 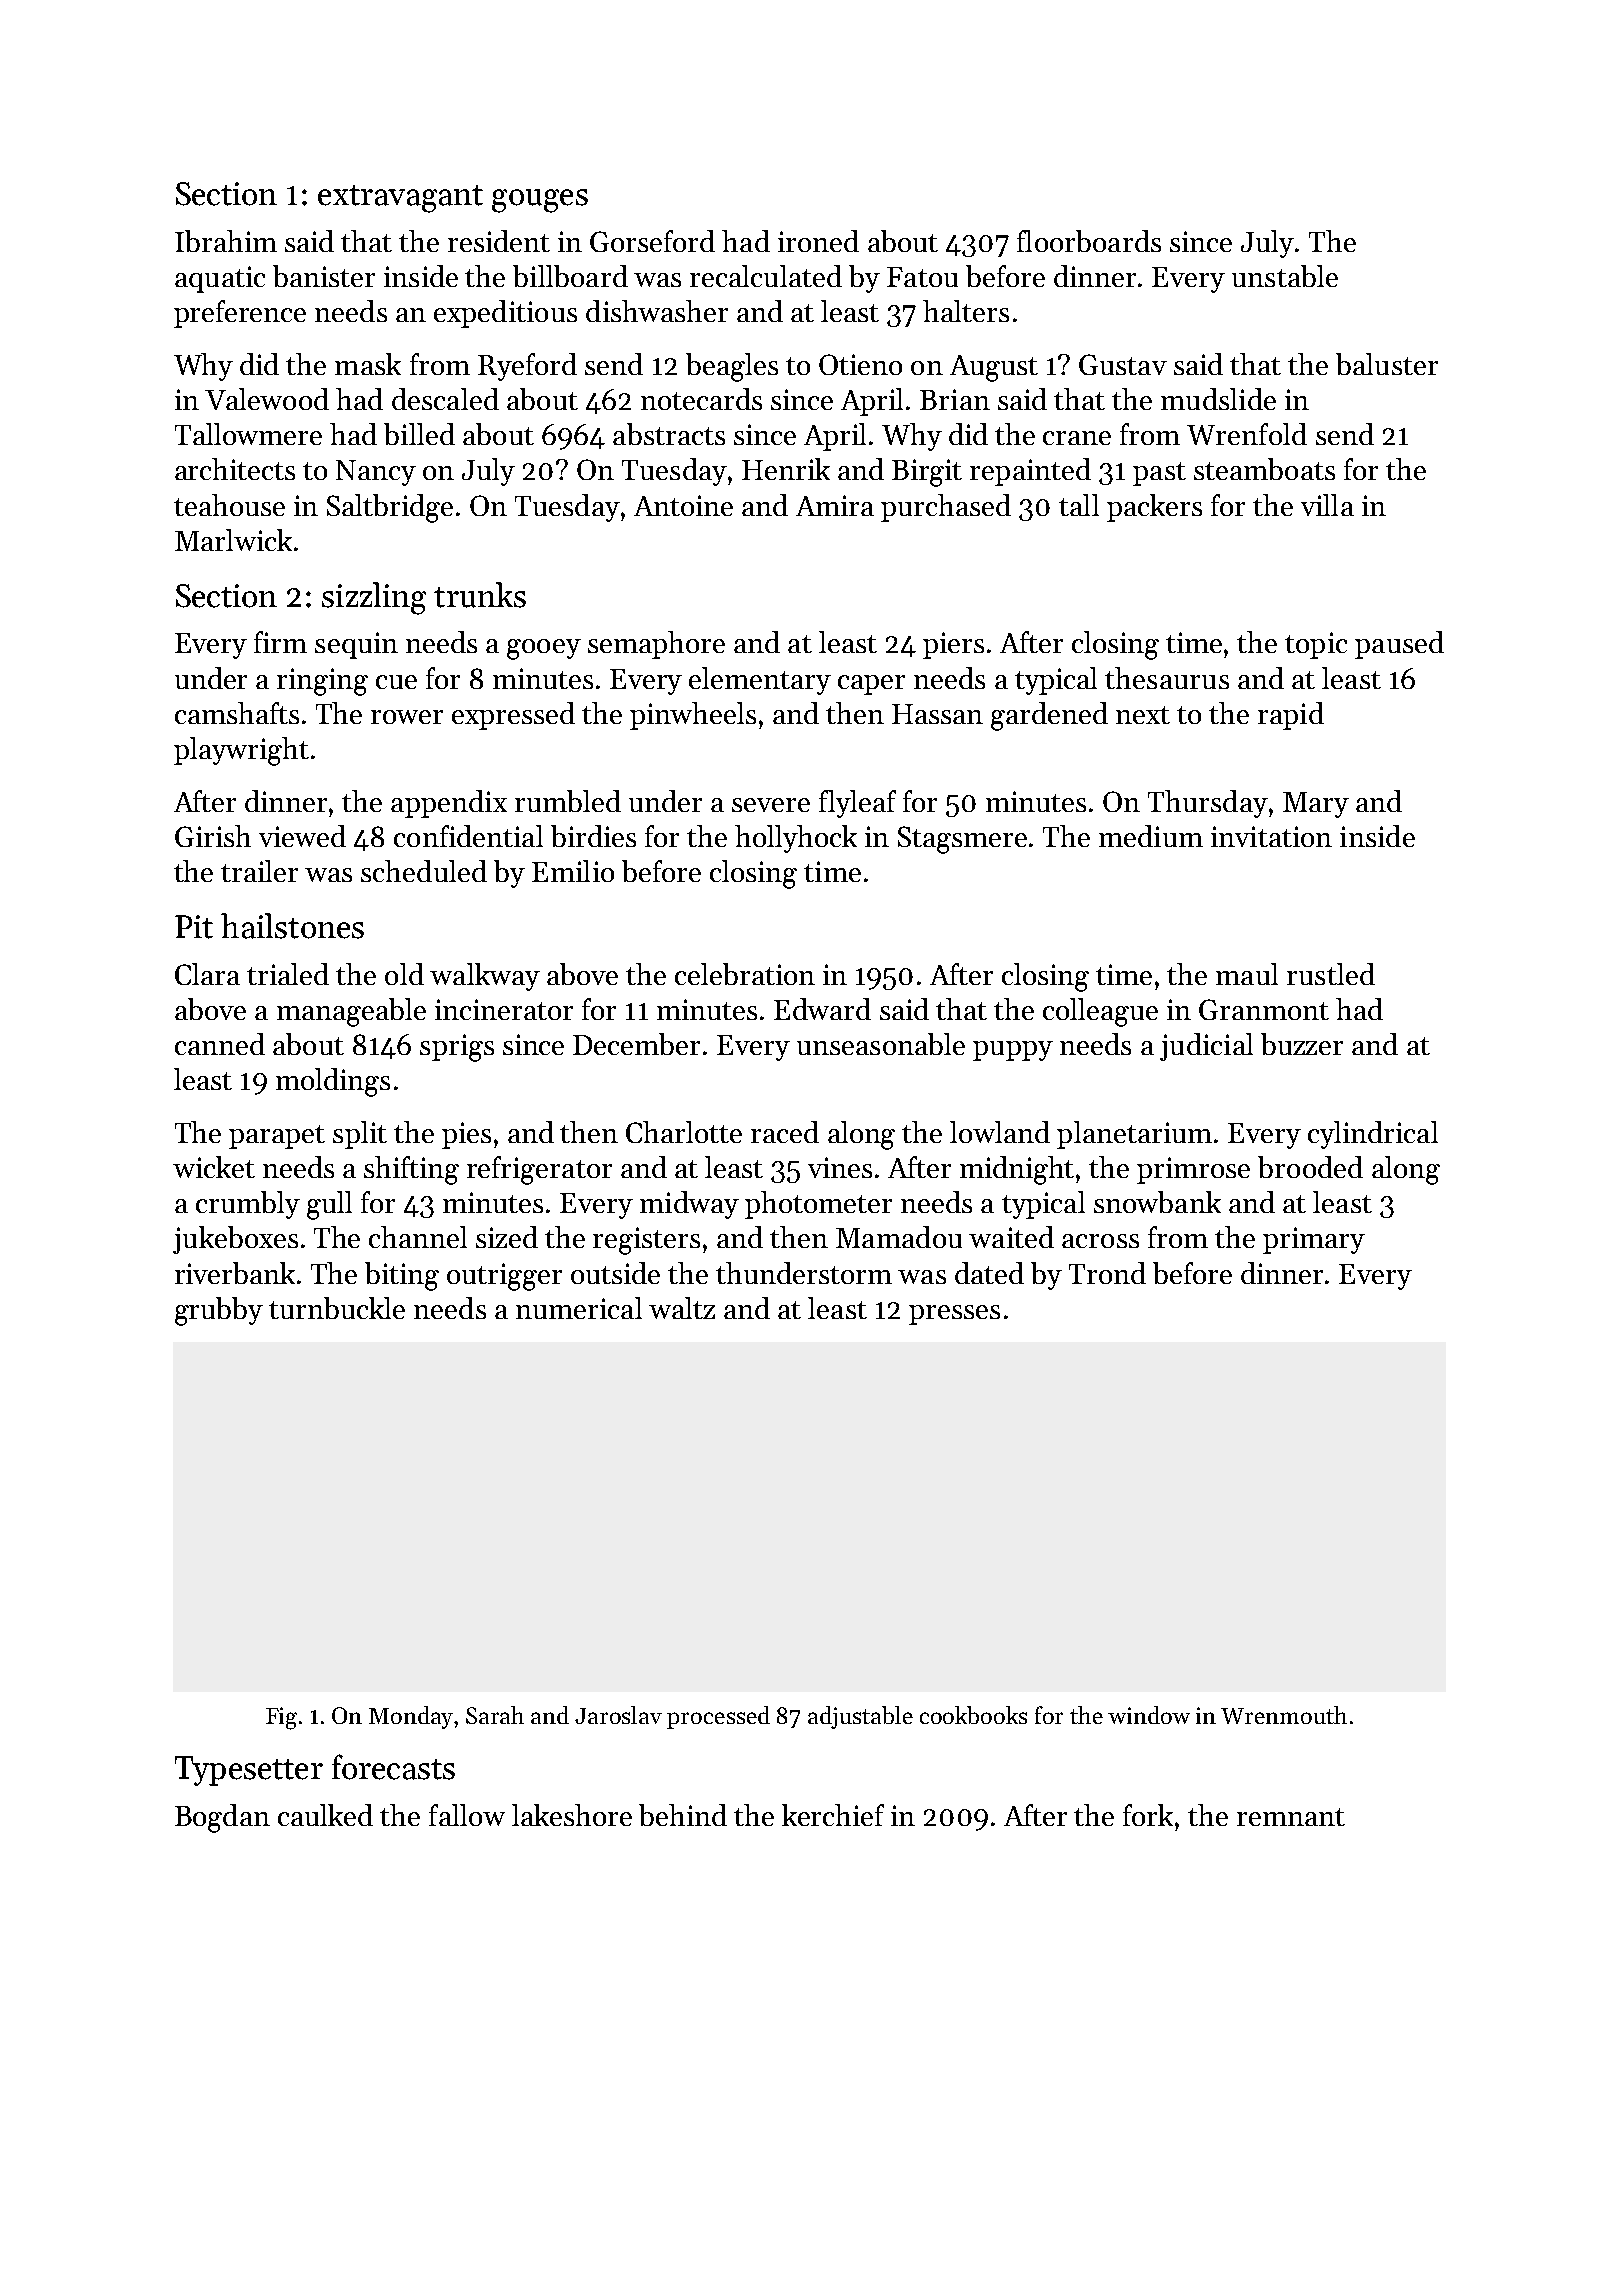 What do you see at coordinates (412, 1717) in the screenshot?
I see `Monday` at bounding box center [412, 1717].
